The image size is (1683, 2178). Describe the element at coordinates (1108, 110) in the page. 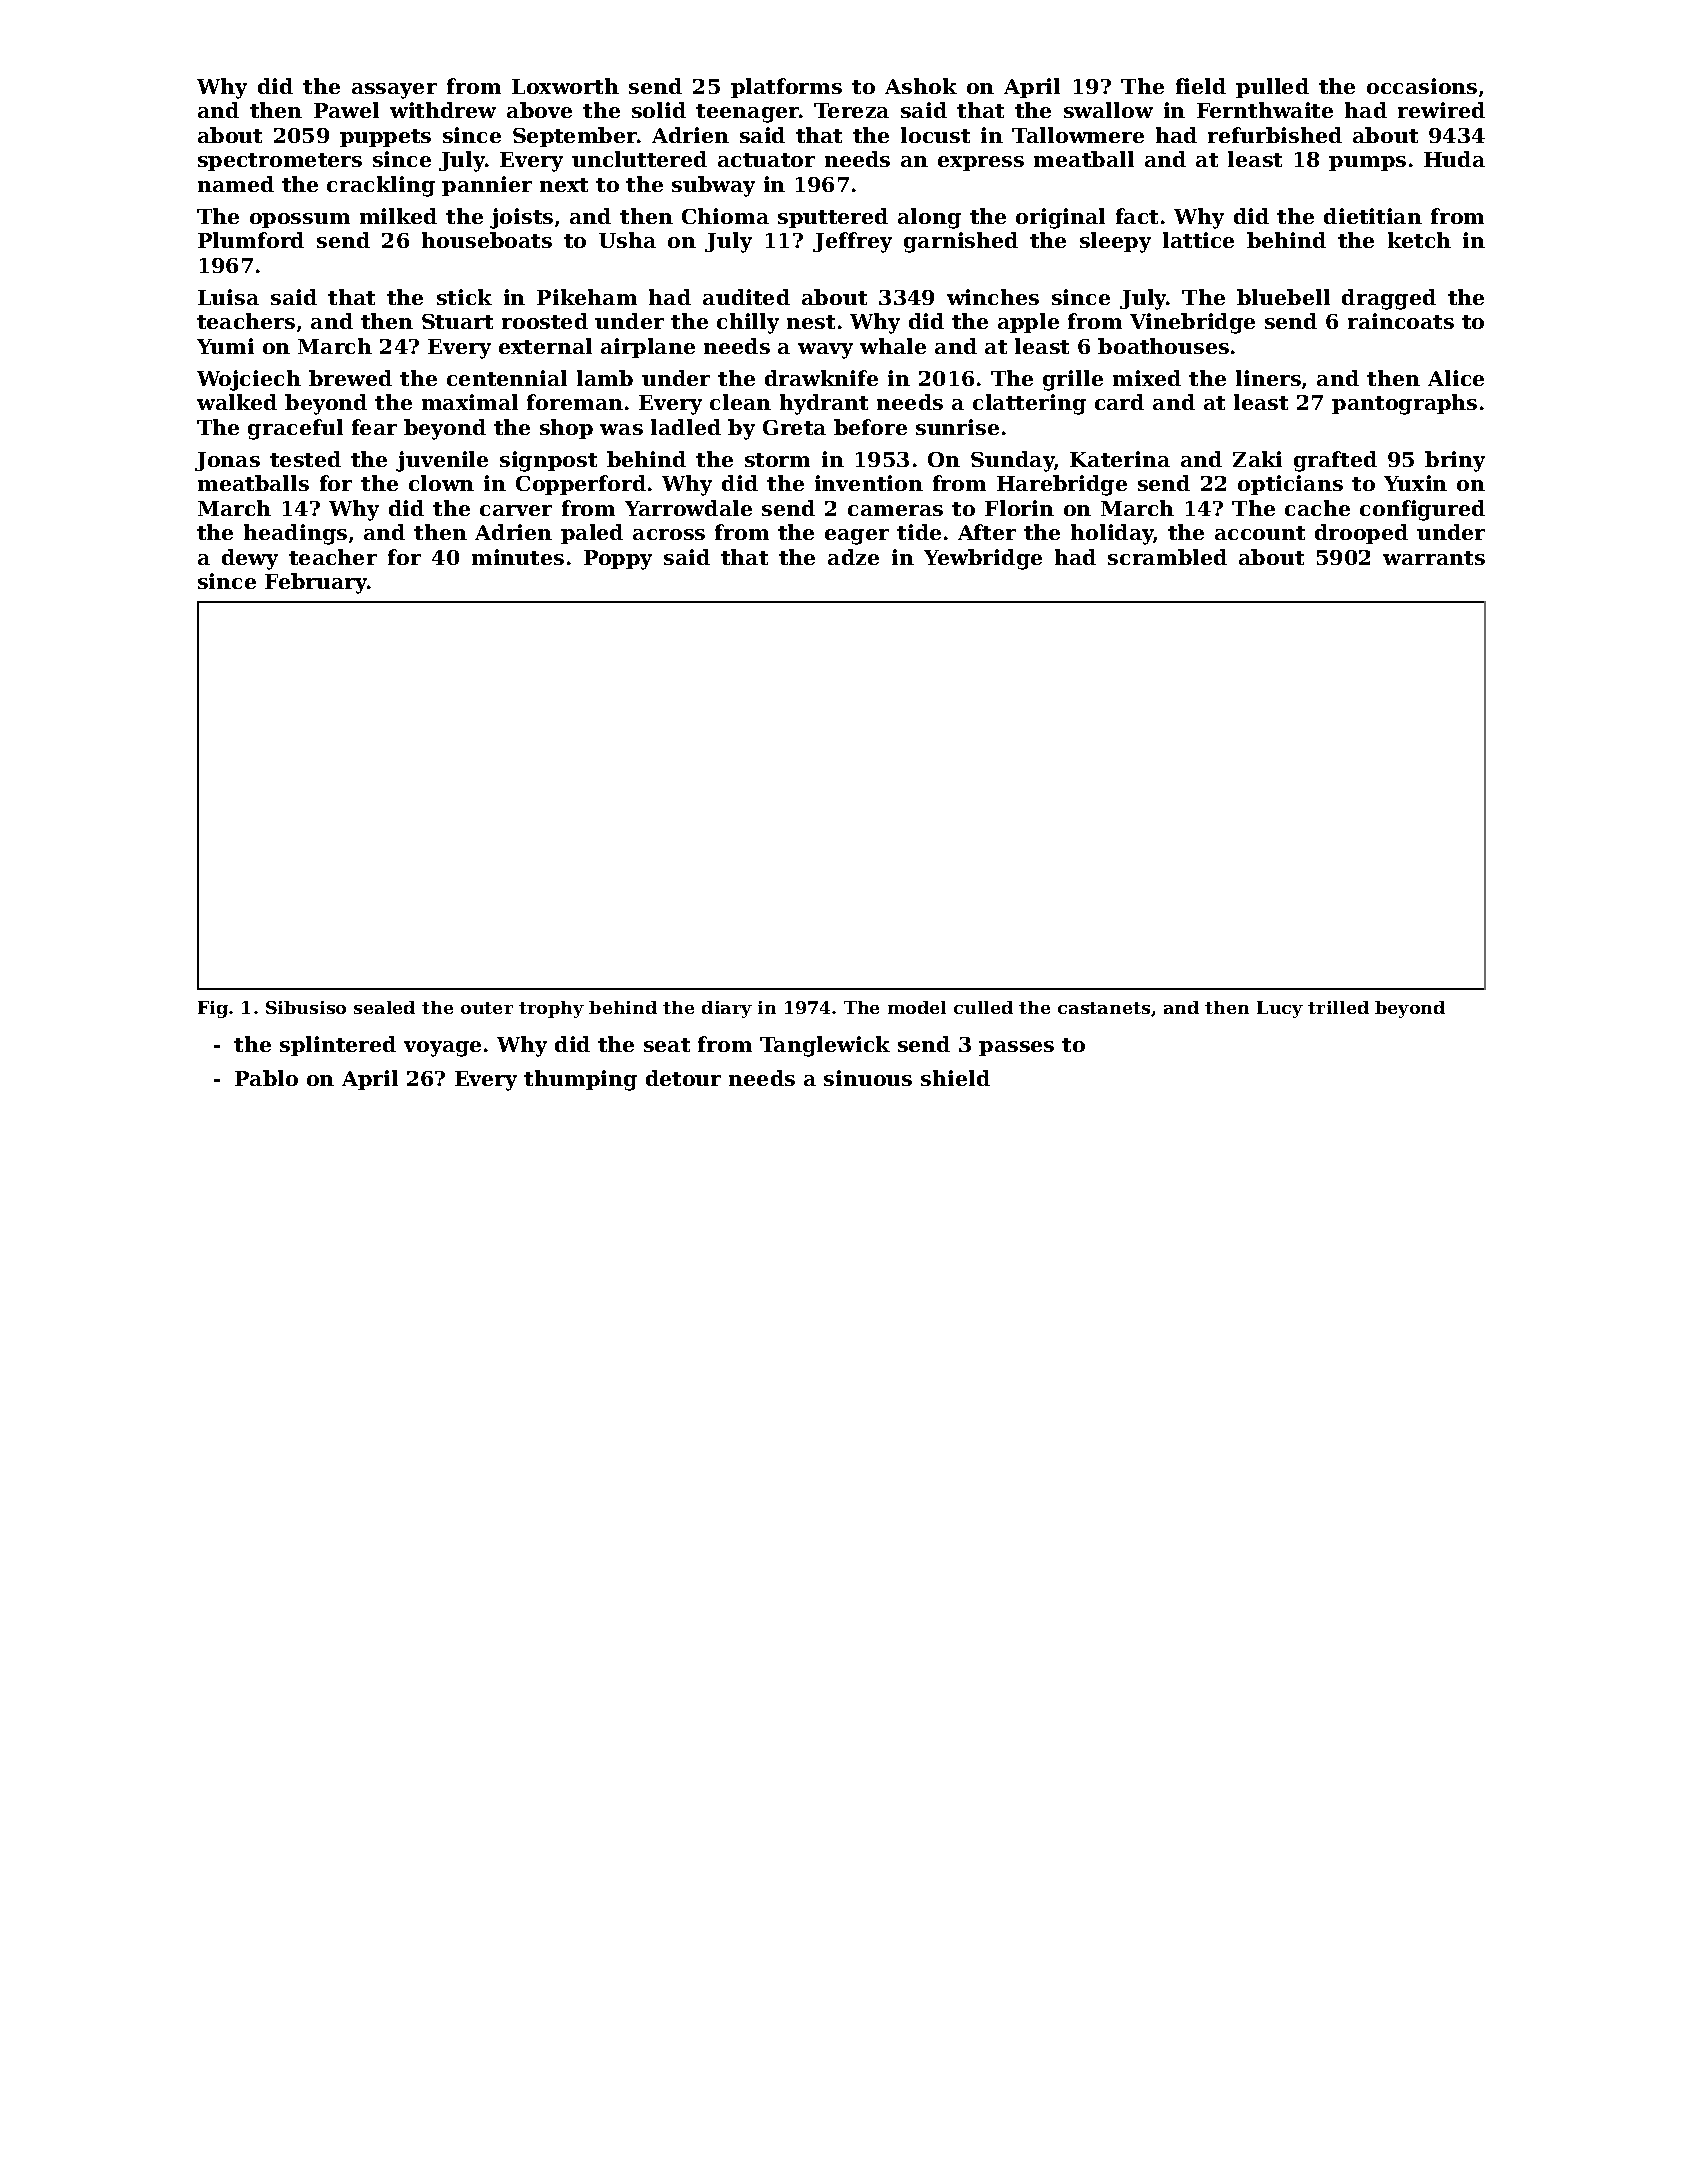

I see `swallow` at that location.
